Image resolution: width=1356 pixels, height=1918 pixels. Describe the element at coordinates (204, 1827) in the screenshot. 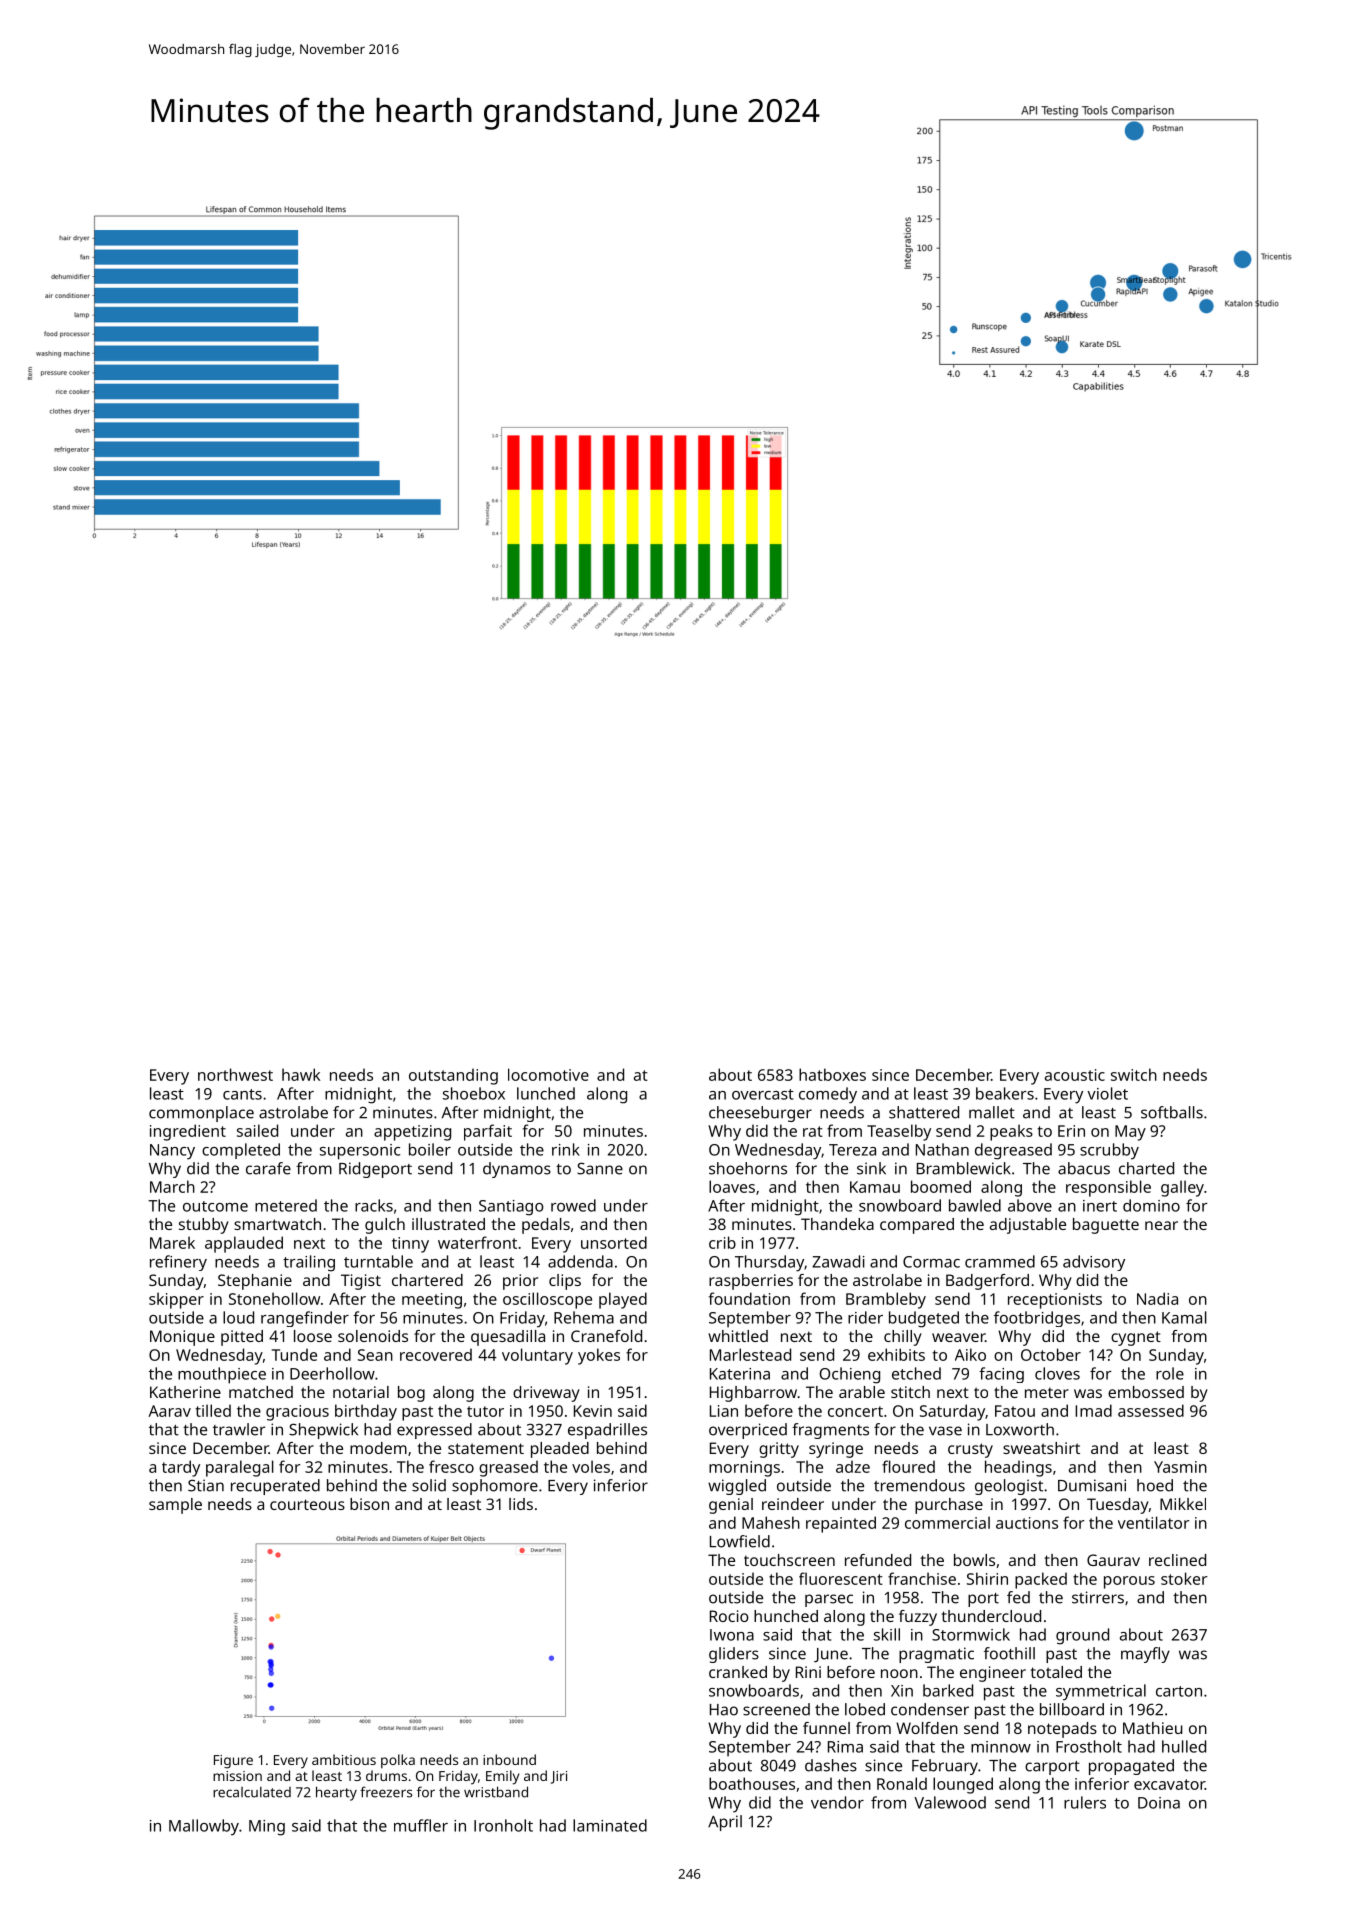

I see `Mallowby` at that location.
